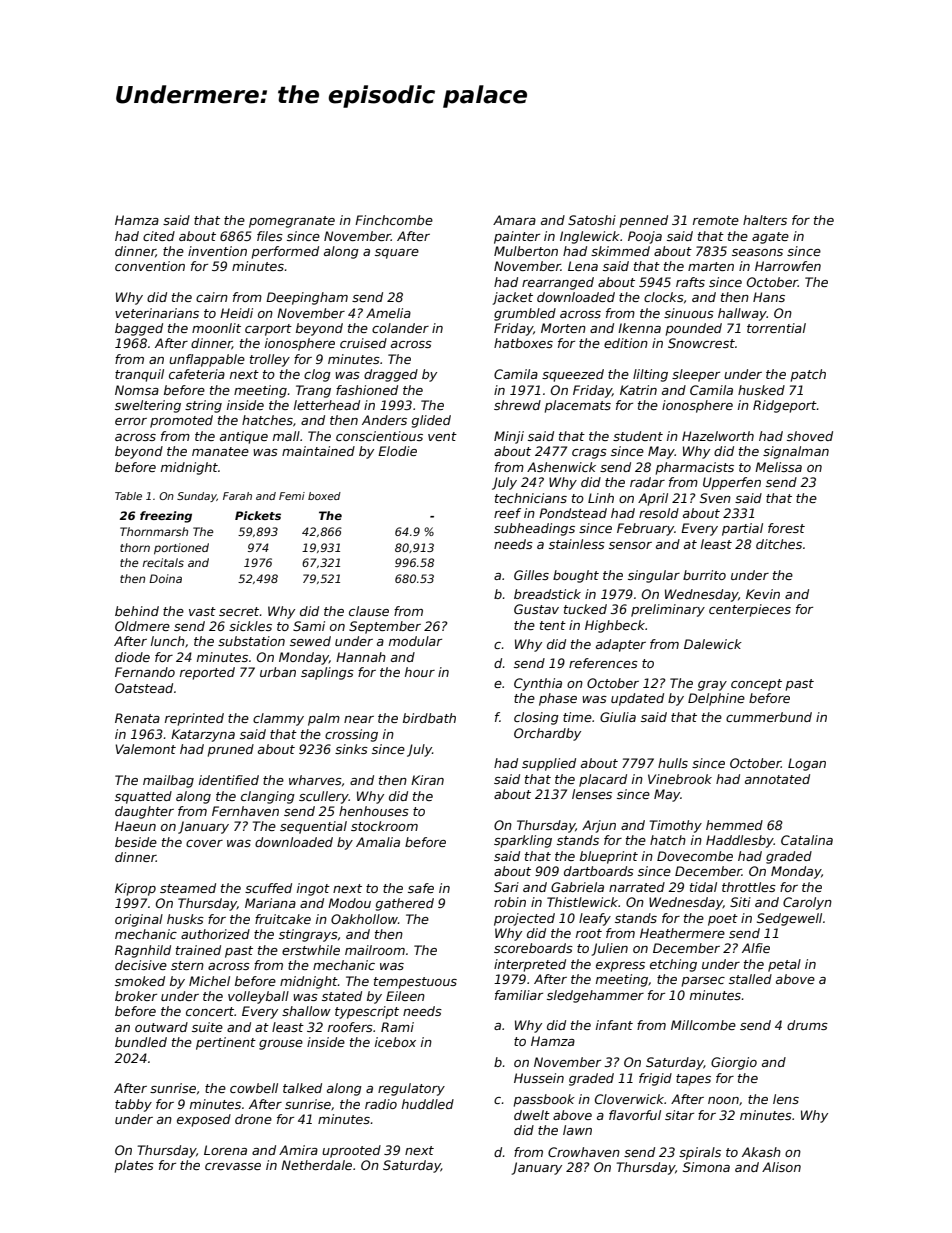 The width and height of the screenshot is (952, 1233). What do you see at coordinates (157, 313) in the screenshot?
I see `veterinarians` at bounding box center [157, 313].
